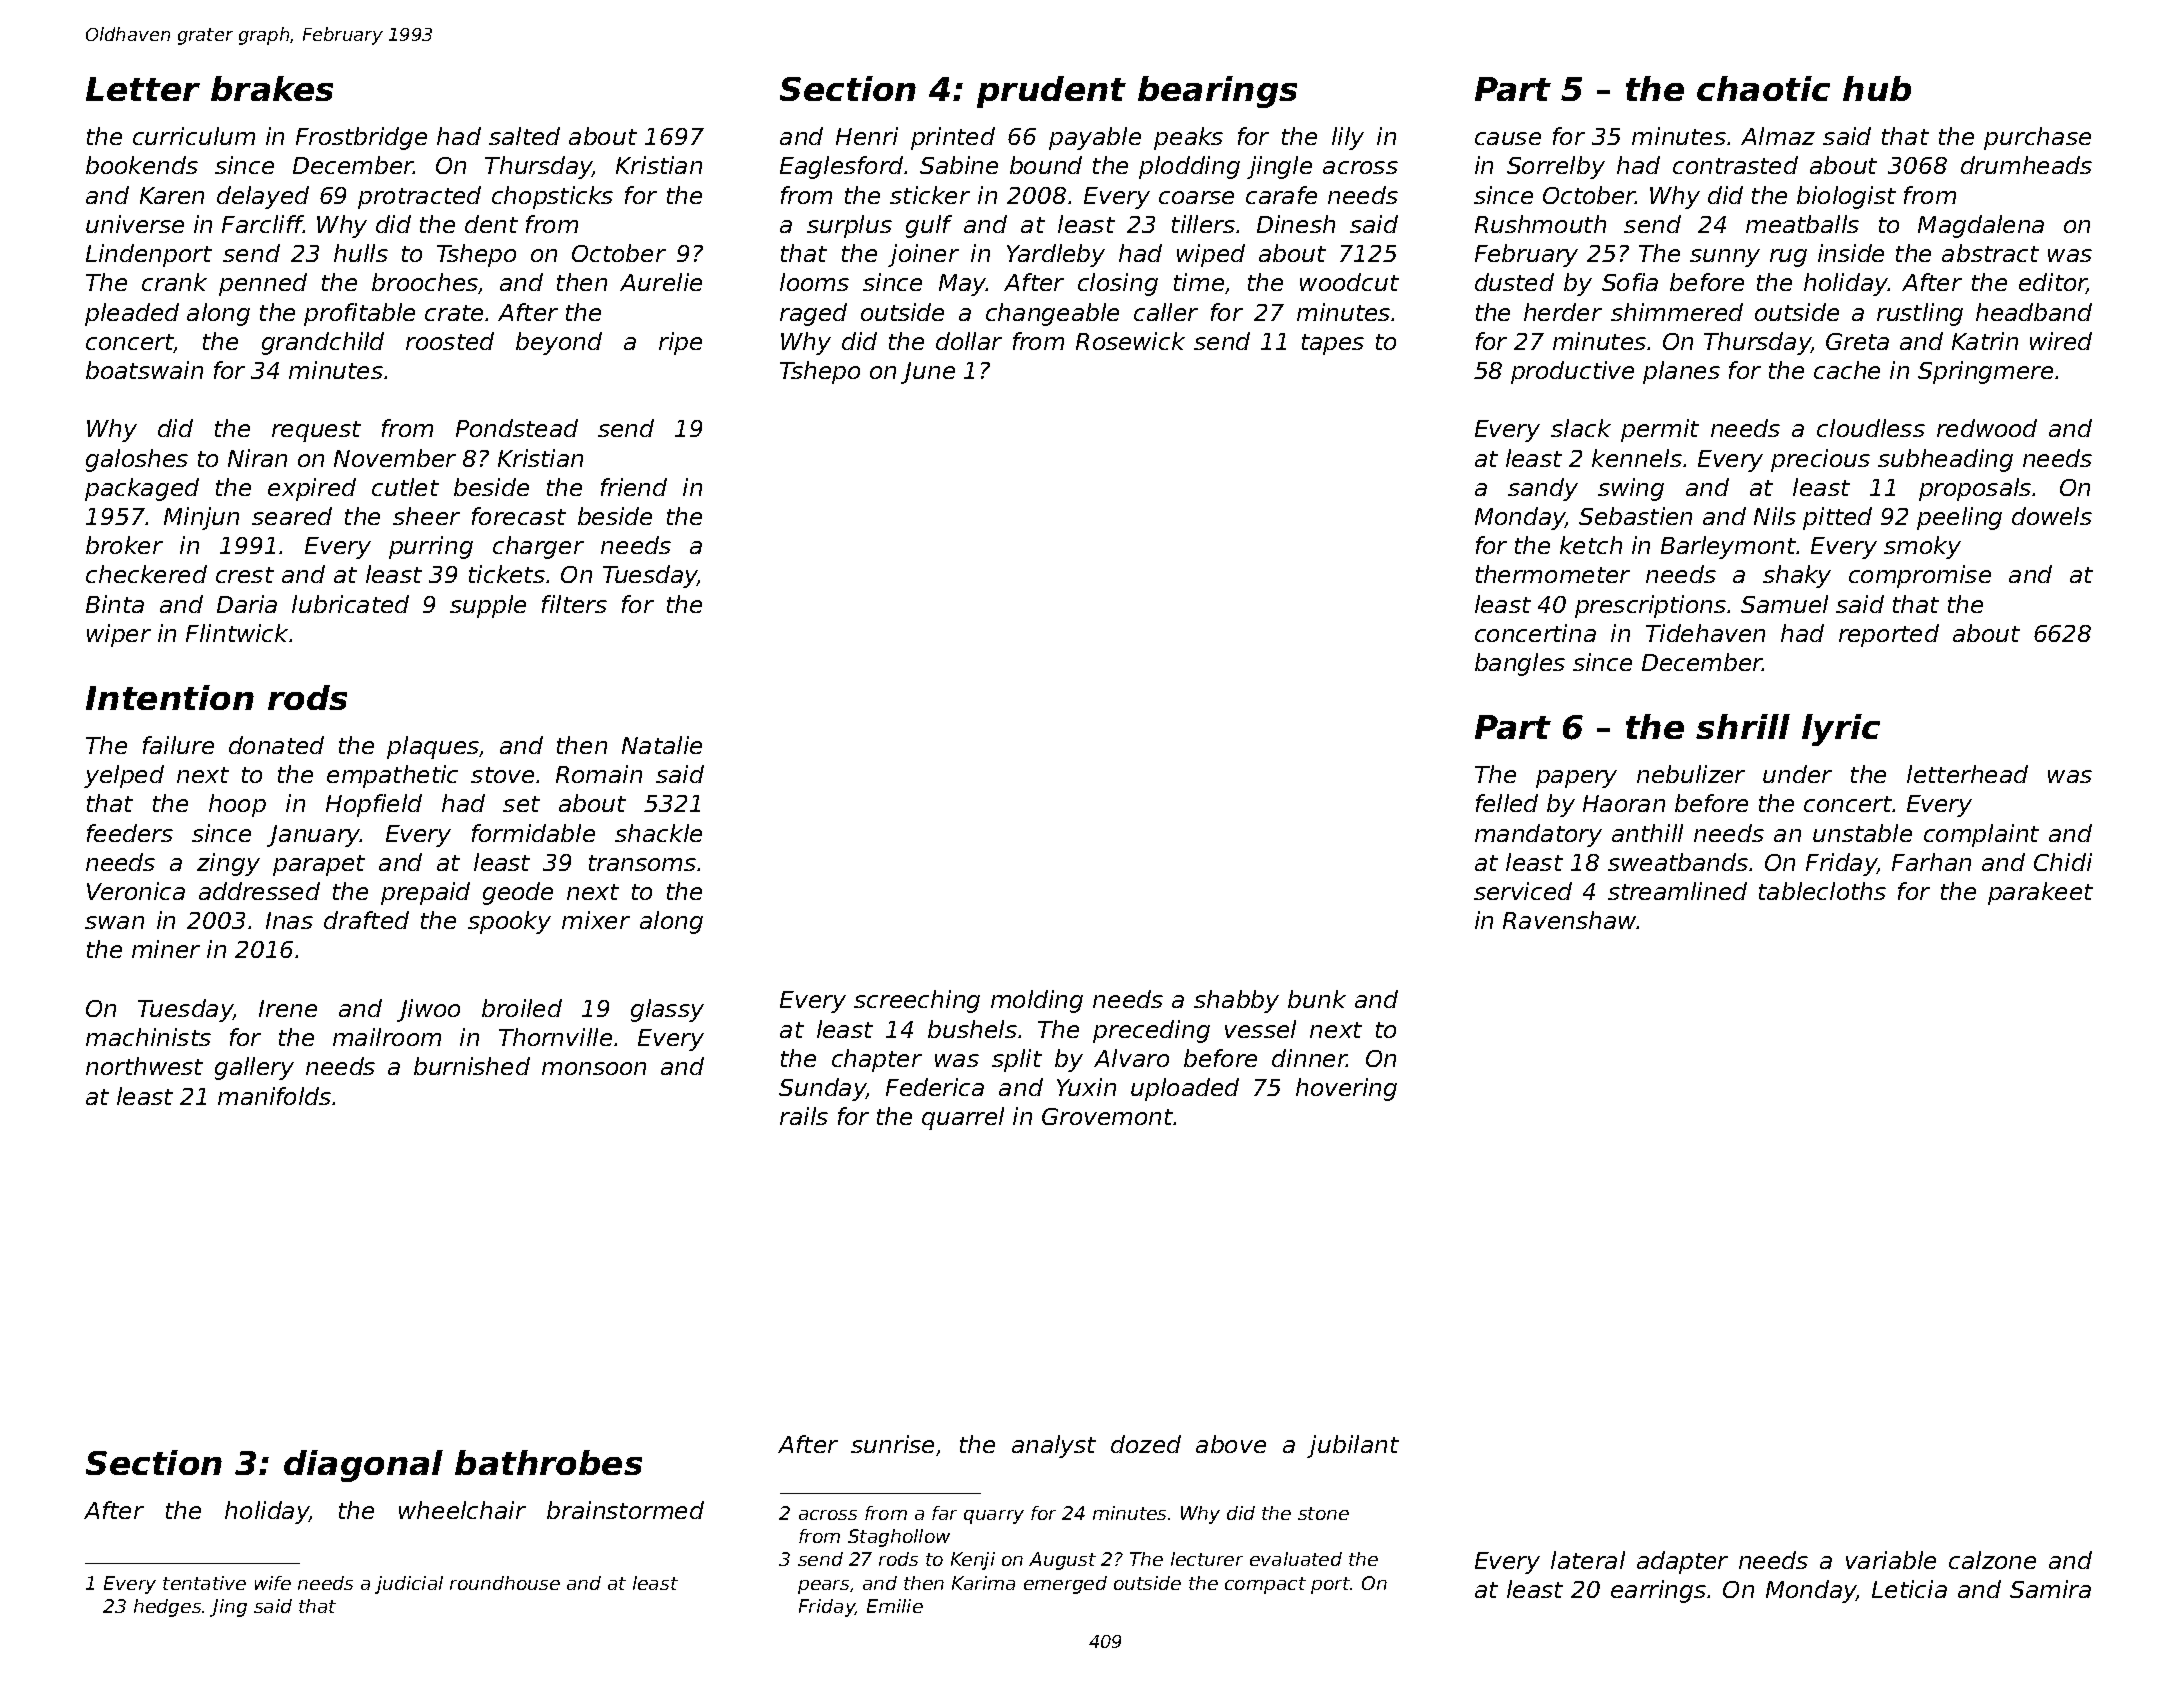 This image has width=2178, height=1683. What do you see at coordinates (1217, 92) in the image?
I see `bearings` at bounding box center [1217, 92].
